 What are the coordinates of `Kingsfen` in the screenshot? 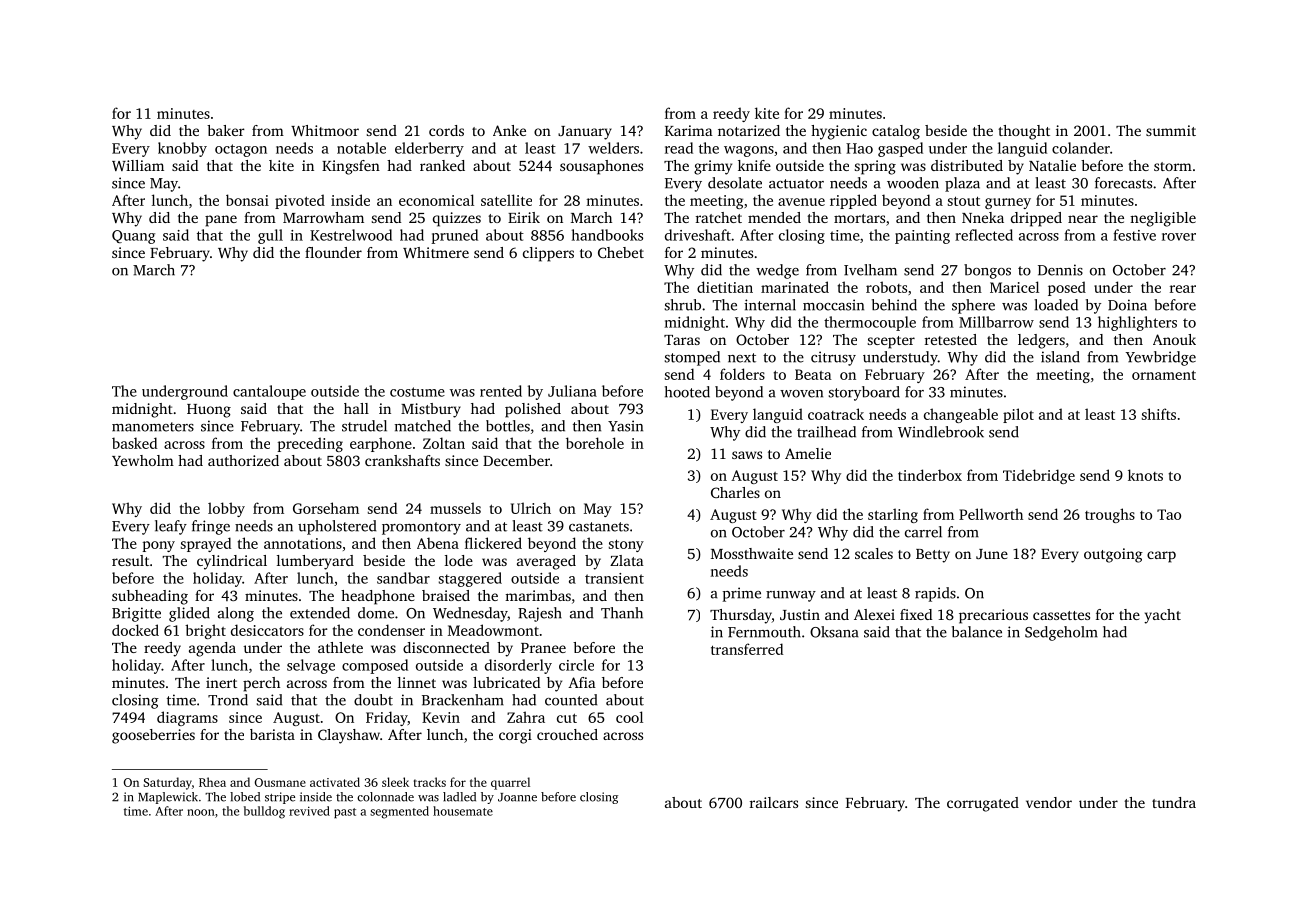 It's located at (351, 167).
